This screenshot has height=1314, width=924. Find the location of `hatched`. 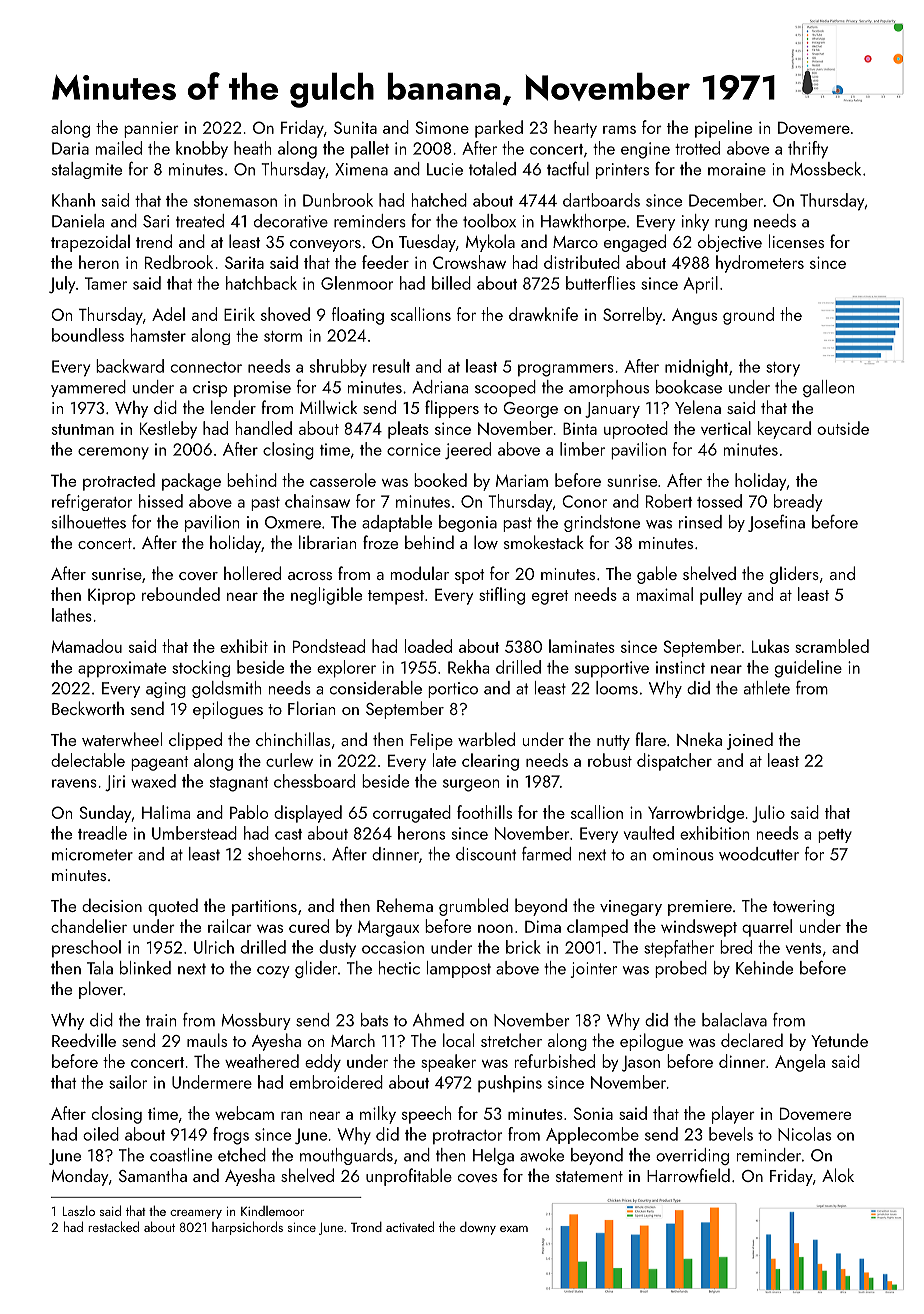

hatched is located at coordinates (439, 200).
